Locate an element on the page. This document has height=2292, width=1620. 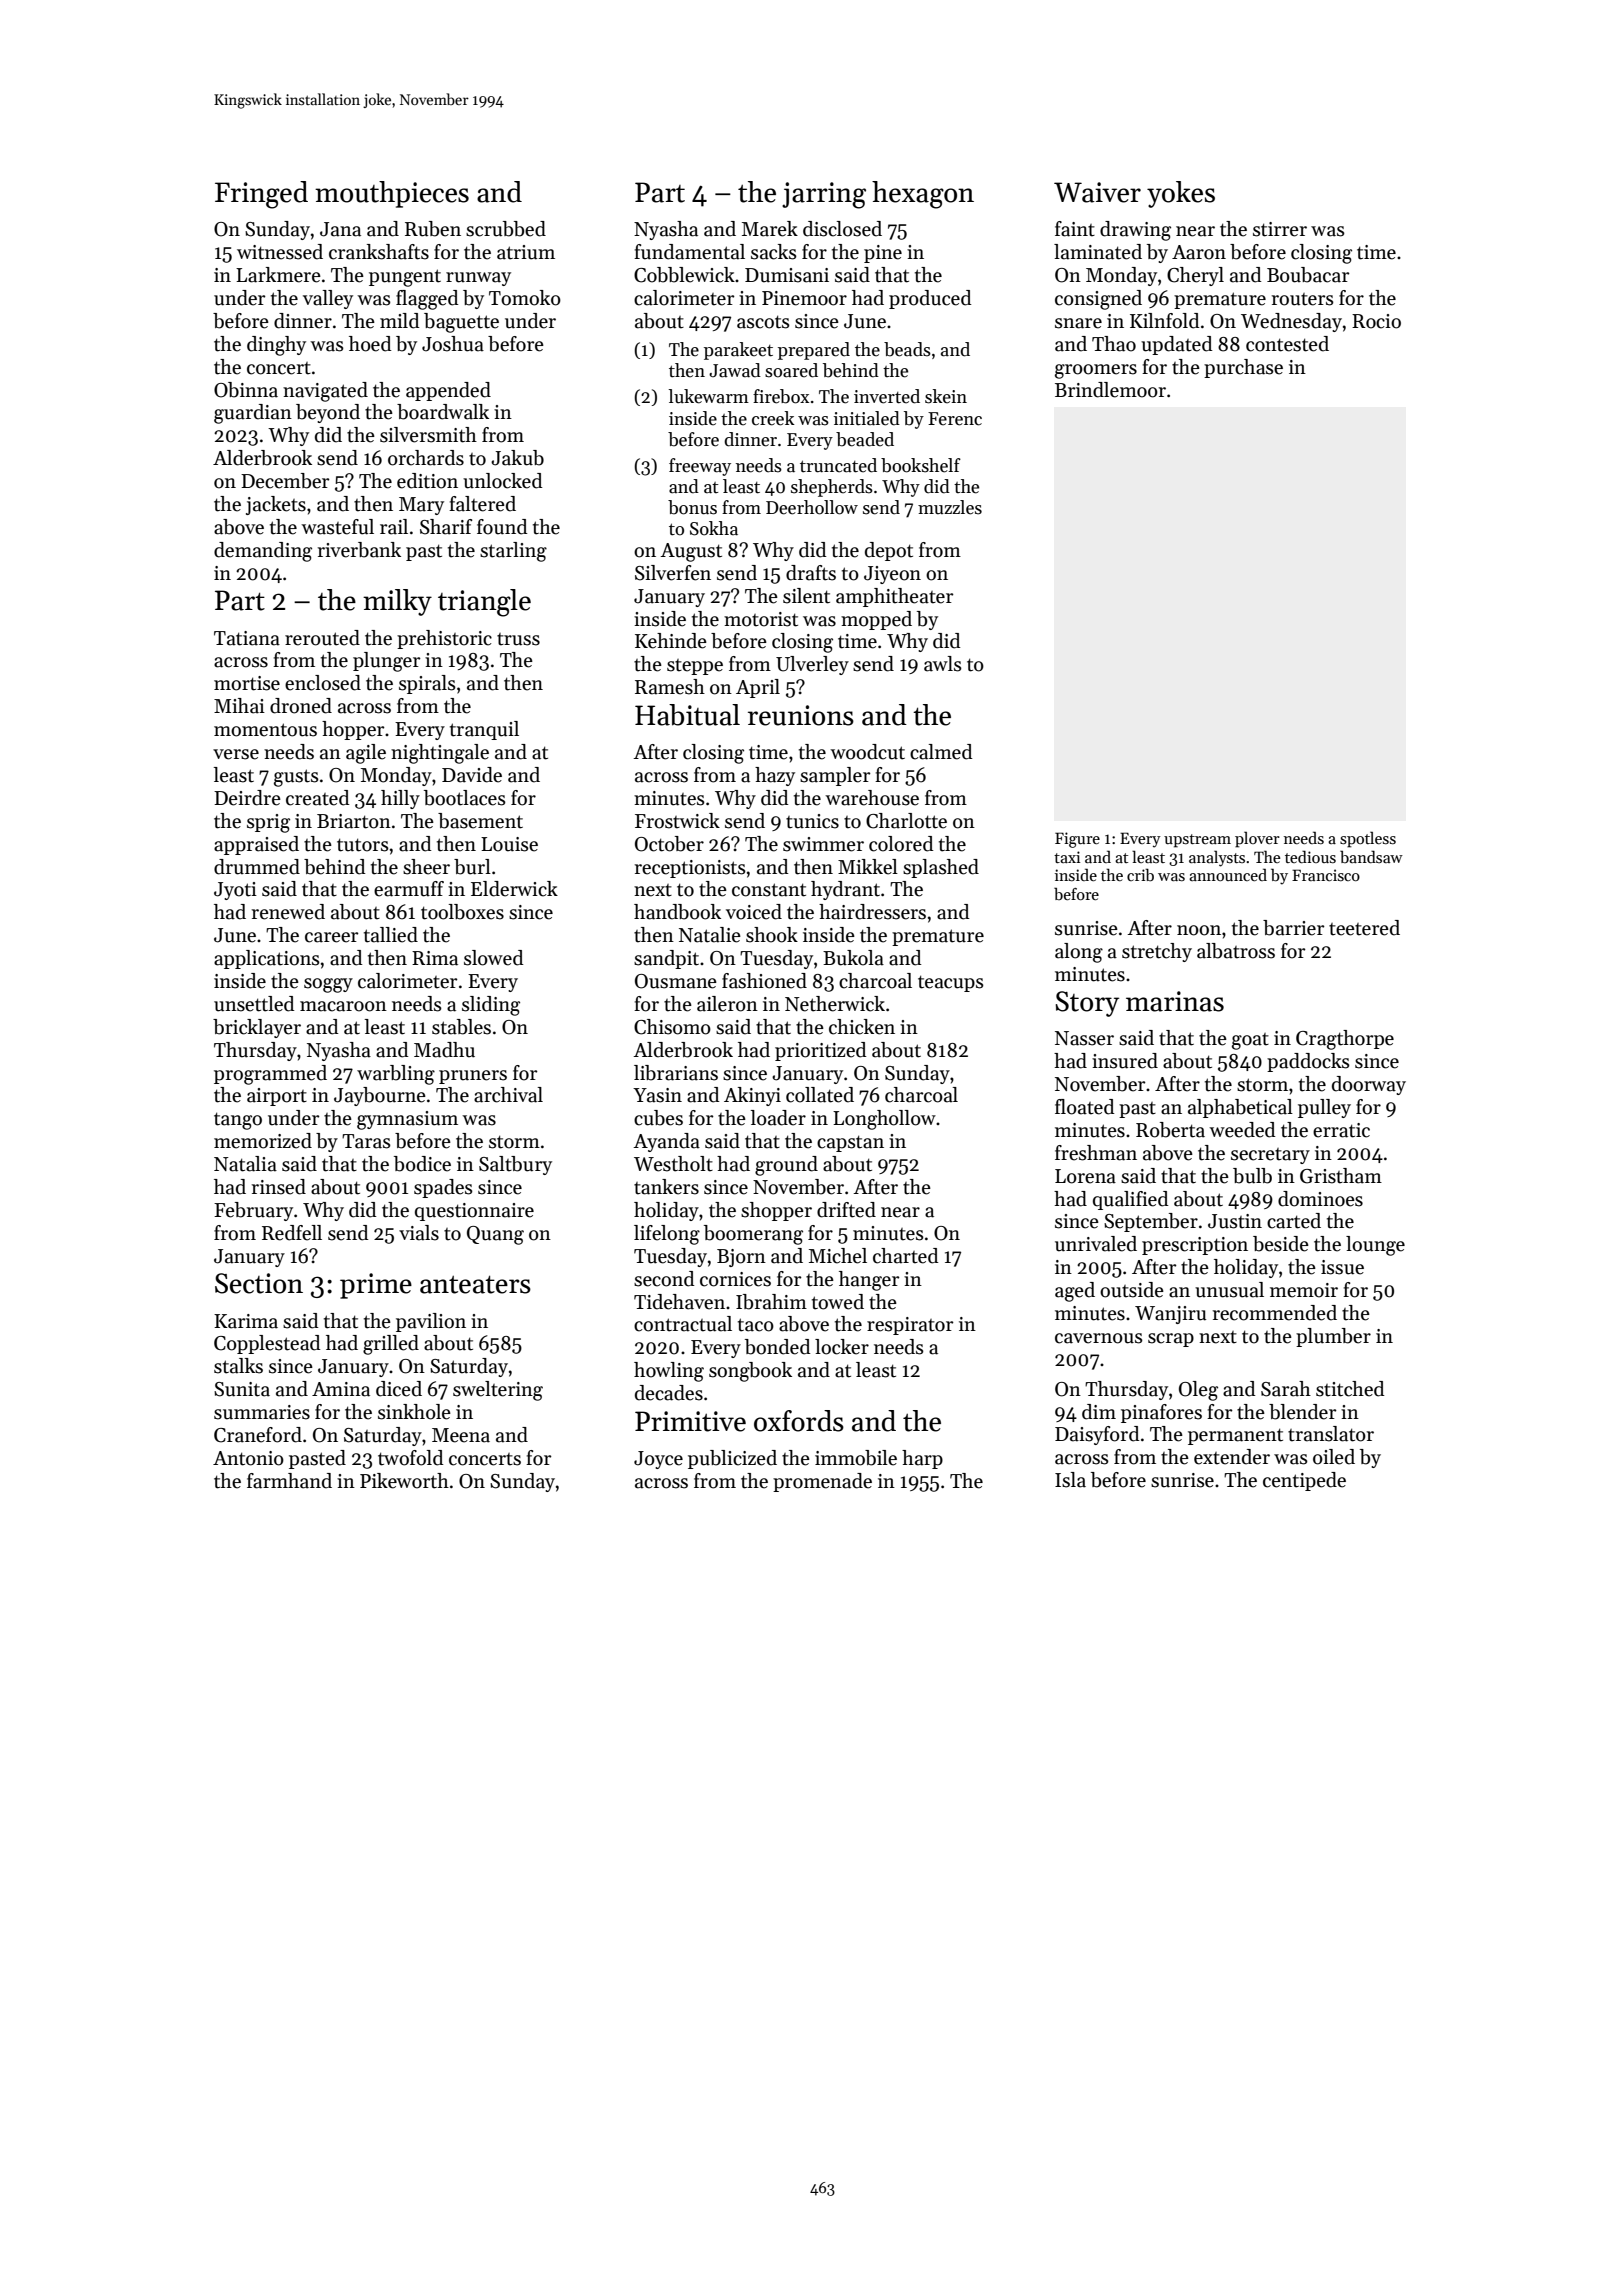
Primitive is located at coordinates (690, 1421).
